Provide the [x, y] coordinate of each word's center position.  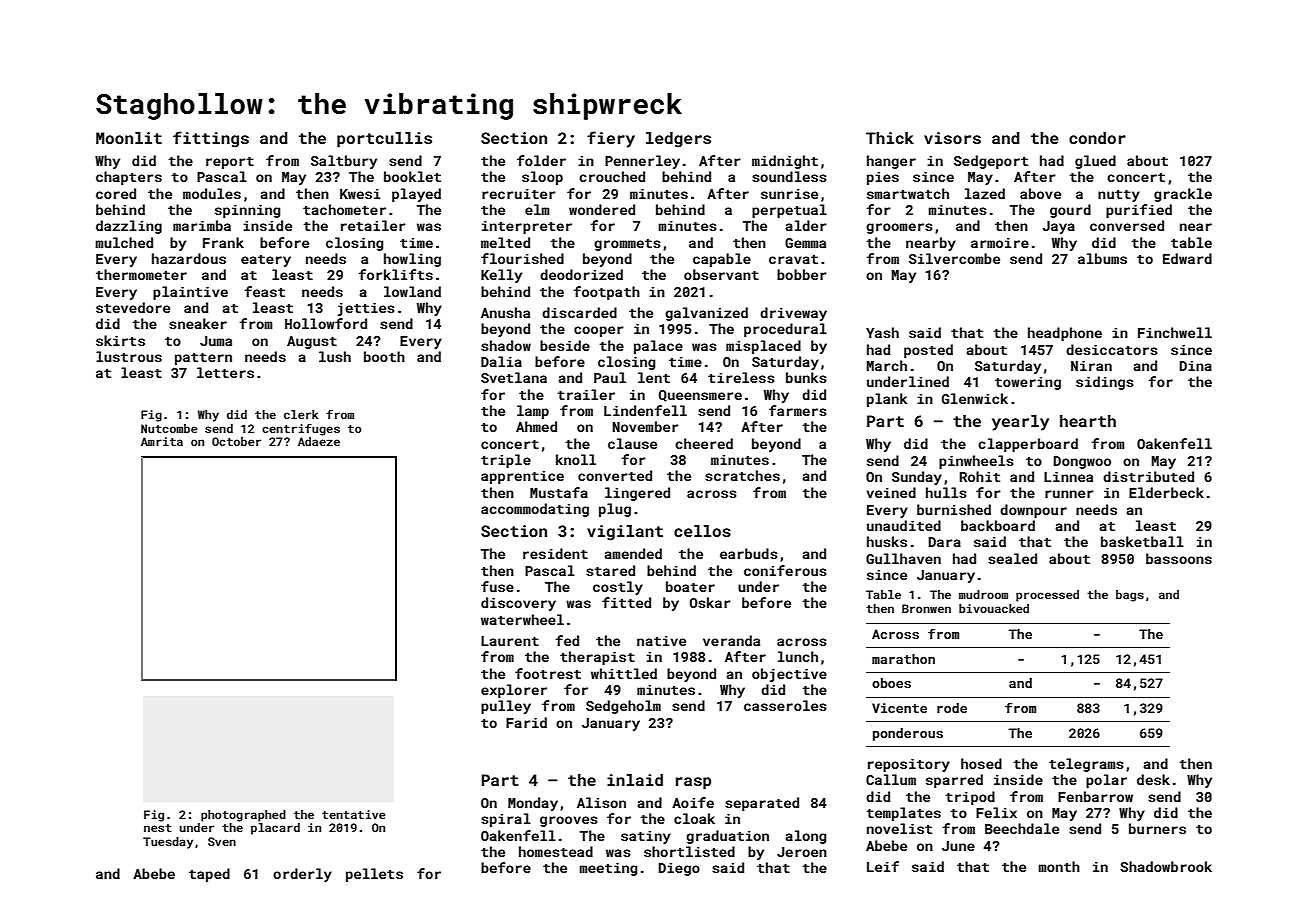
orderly [302, 875]
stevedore [133, 307]
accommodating [535, 510]
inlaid [635, 780]
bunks [806, 377]
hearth [1088, 421]
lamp [533, 412]
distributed [1148, 476]
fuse [497, 586]
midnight [785, 162]
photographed [243, 816]
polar [1106, 781]
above [1040, 193]
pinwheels [976, 462]
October [236, 441]
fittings [211, 139]
